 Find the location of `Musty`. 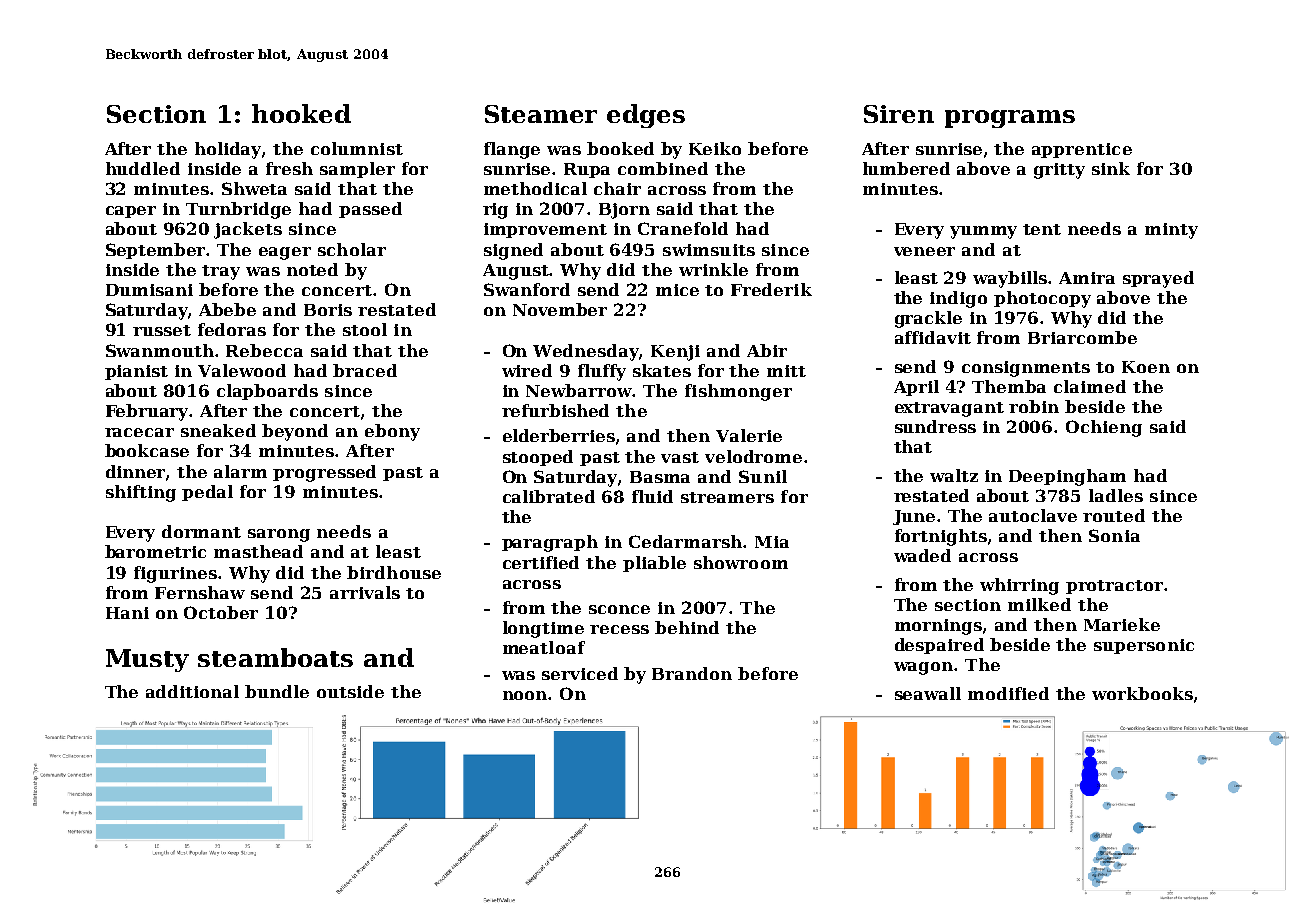

Musty is located at coordinates (147, 660).
